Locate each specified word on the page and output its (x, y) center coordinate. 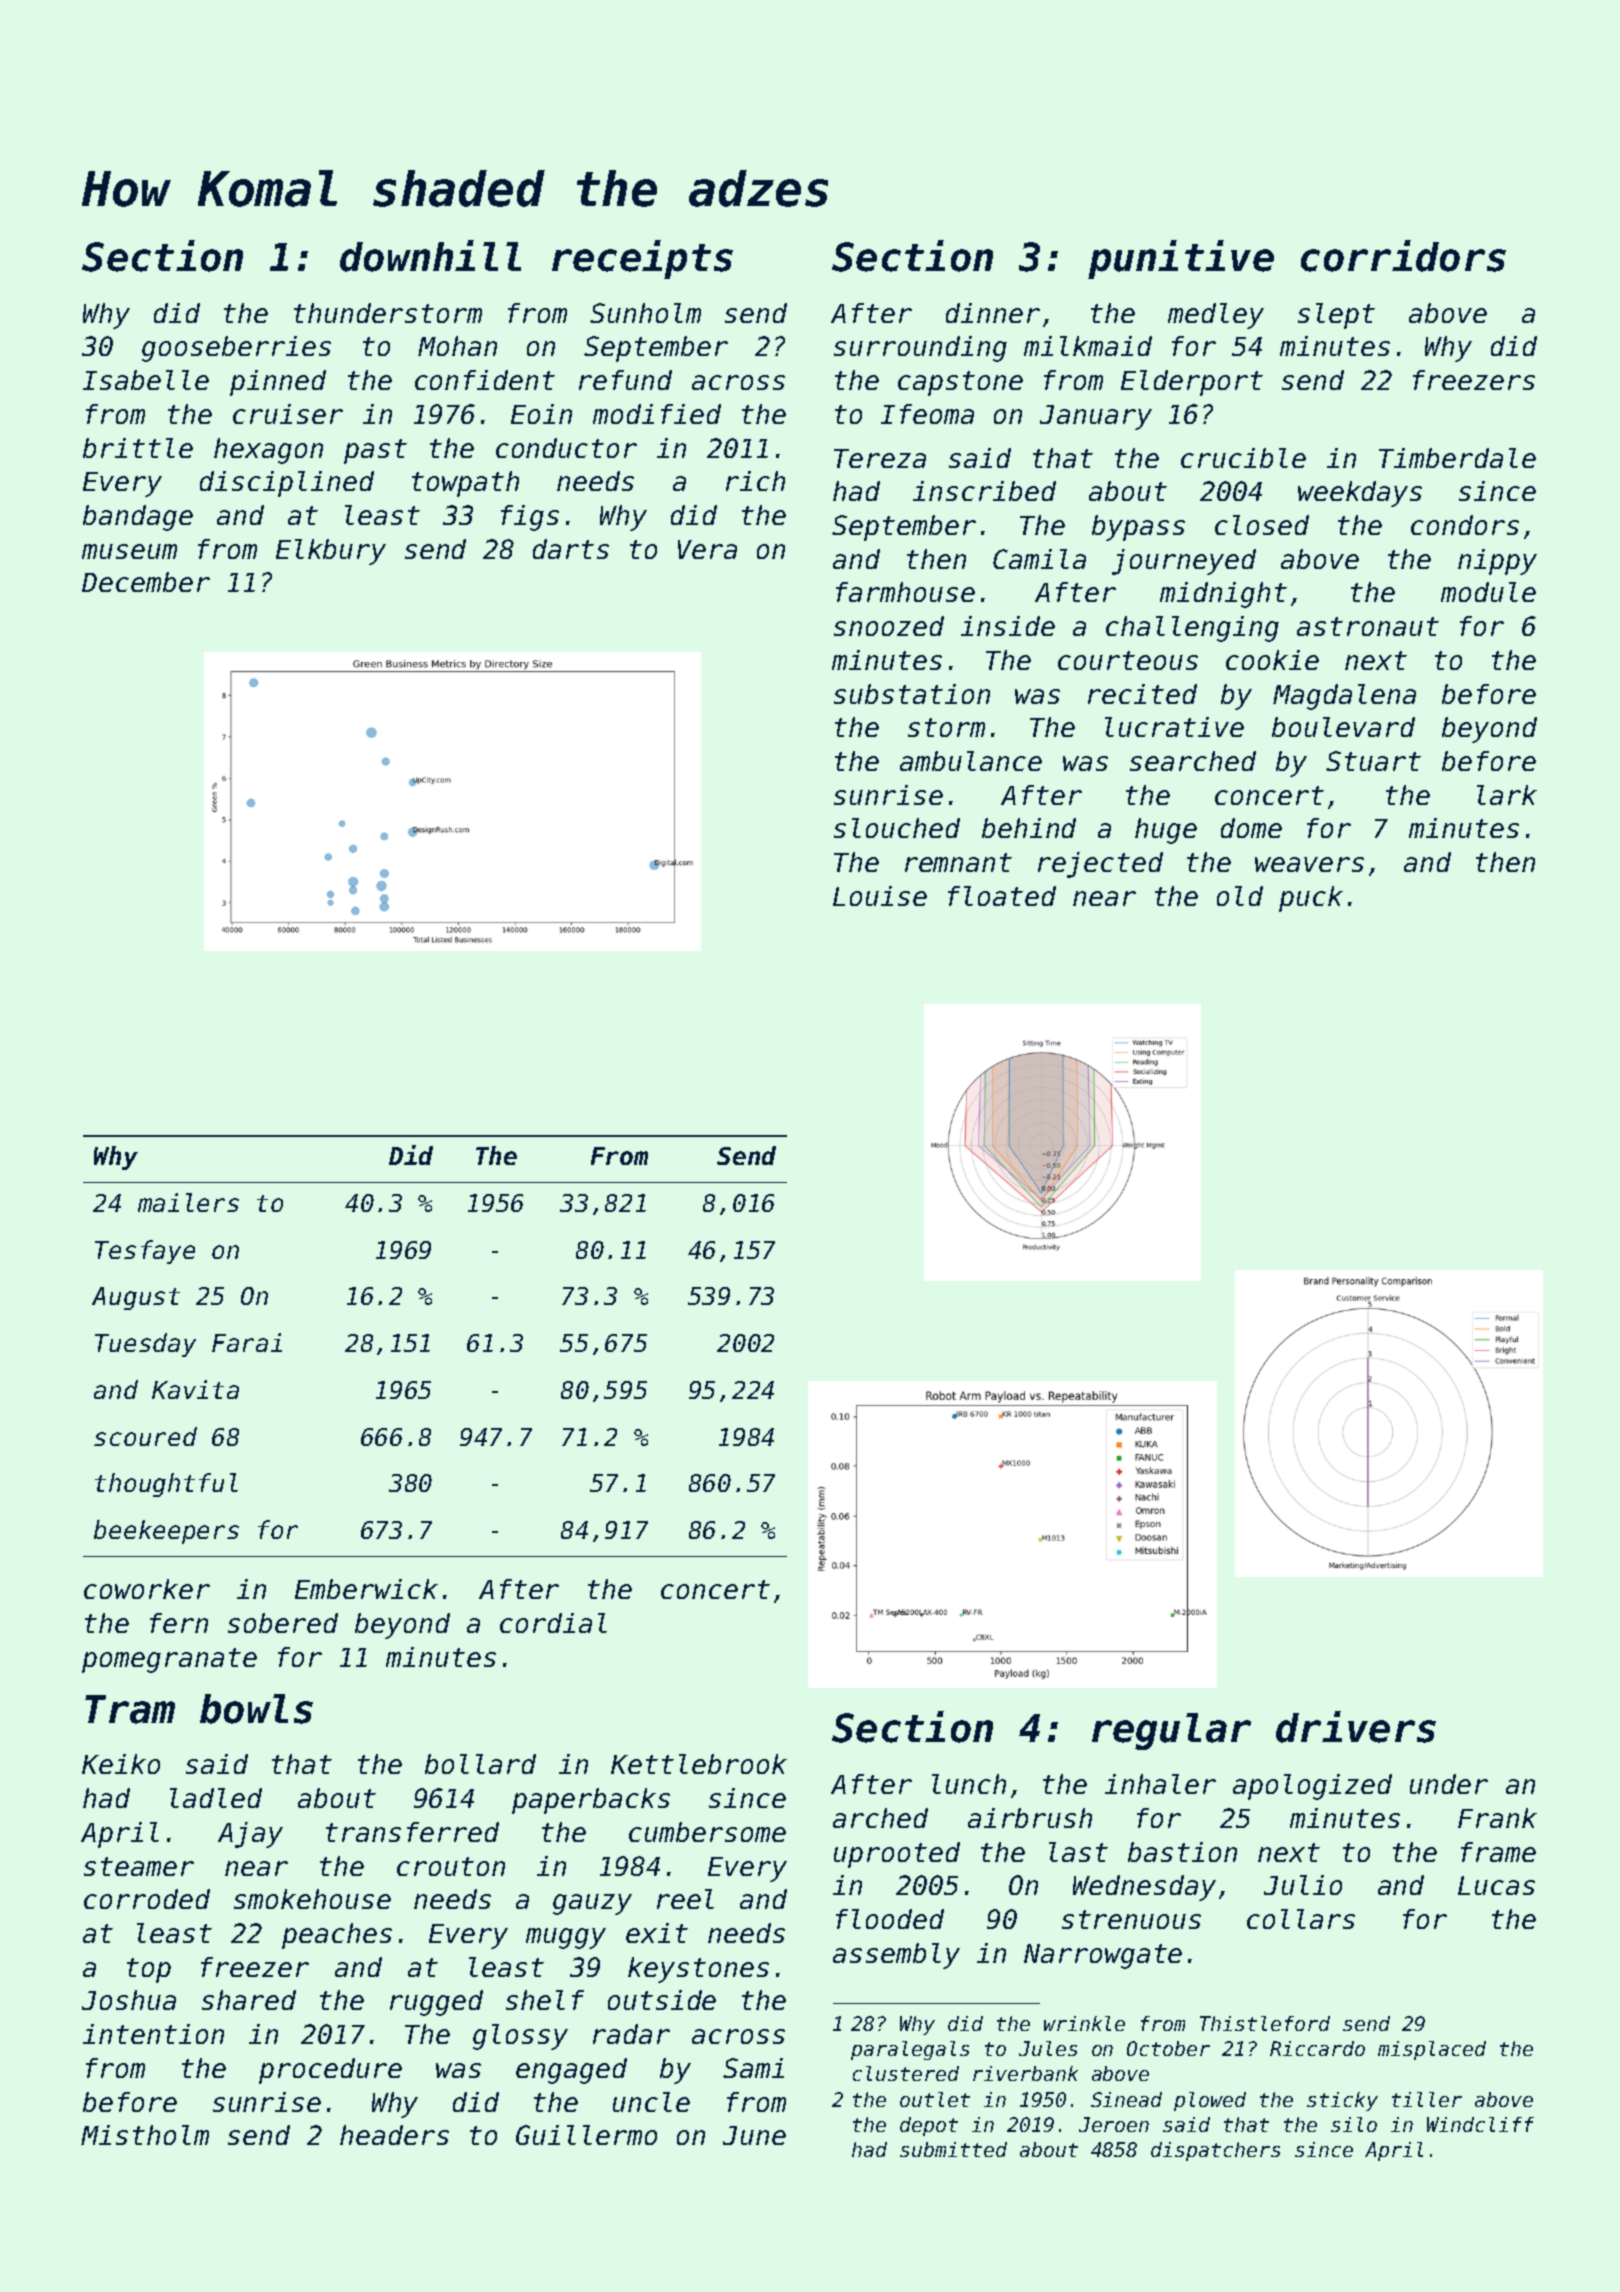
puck (1311, 899)
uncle (651, 2102)
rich (755, 481)
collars (1301, 1919)
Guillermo (586, 2135)
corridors (1403, 256)
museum (129, 551)
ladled (216, 1798)
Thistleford (1265, 2023)
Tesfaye (145, 1252)
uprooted (897, 1855)
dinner (993, 313)
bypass (1138, 528)
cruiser (288, 414)
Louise (880, 896)
